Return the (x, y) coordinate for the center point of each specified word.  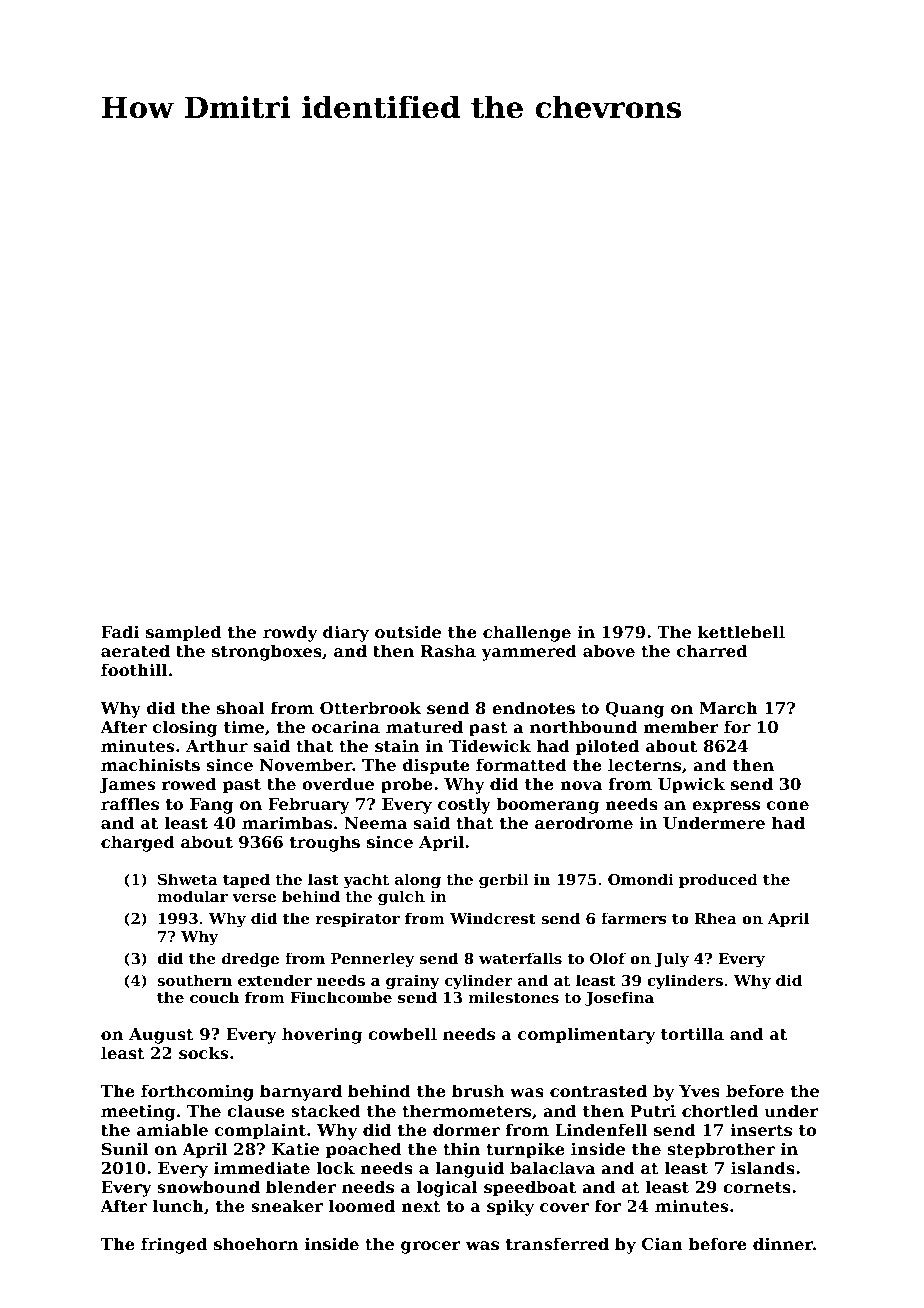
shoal (241, 707)
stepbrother (721, 1150)
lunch (178, 1205)
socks (203, 1052)
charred (712, 650)
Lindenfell (601, 1129)
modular (192, 896)
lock (336, 1167)
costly (464, 805)
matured (424, 726)
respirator (358, 919)
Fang (212, 806)
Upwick (691, 785)
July (672, 960)
